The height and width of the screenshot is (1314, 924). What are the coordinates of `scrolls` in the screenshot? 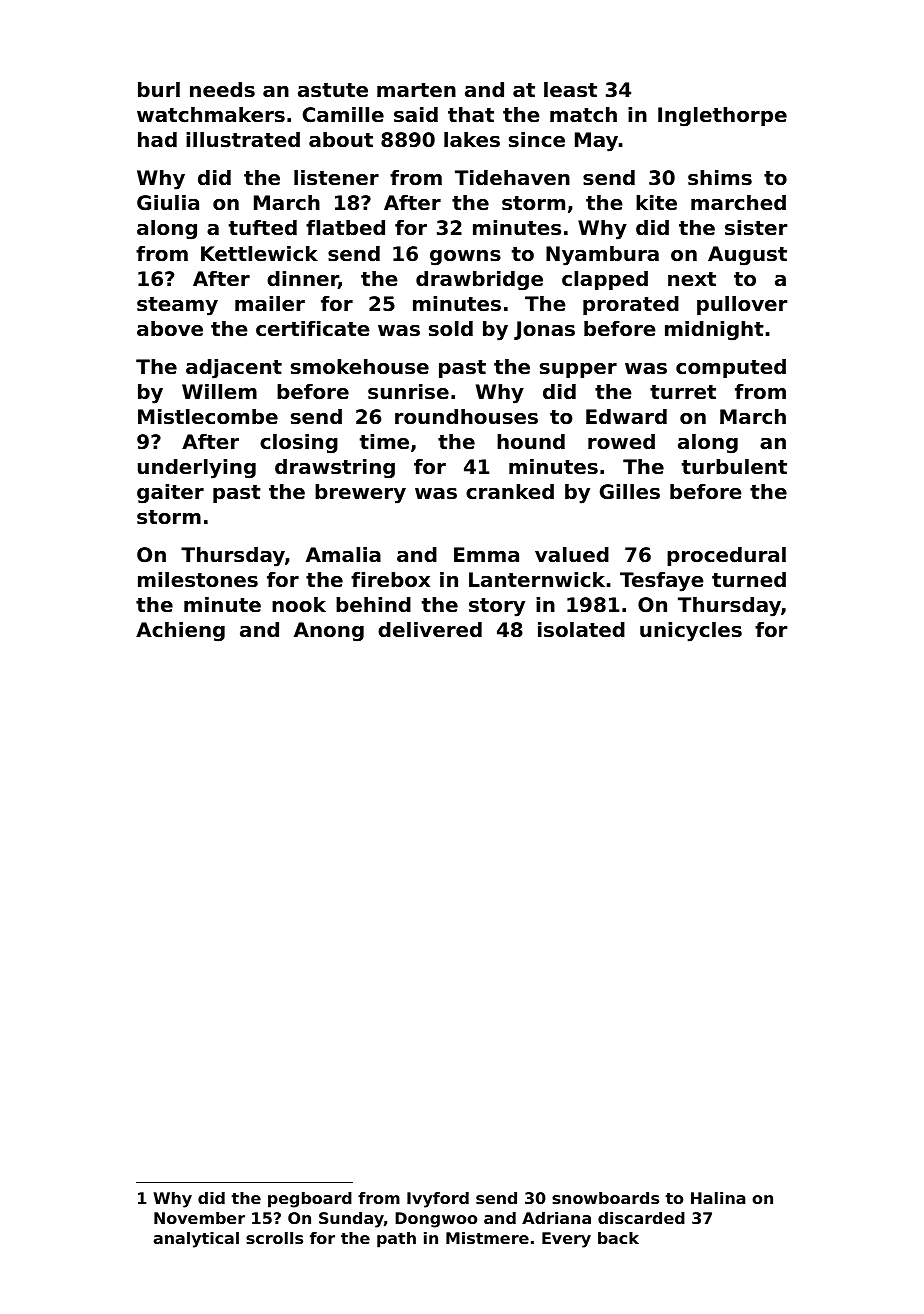 It's located at (274, 1238).
